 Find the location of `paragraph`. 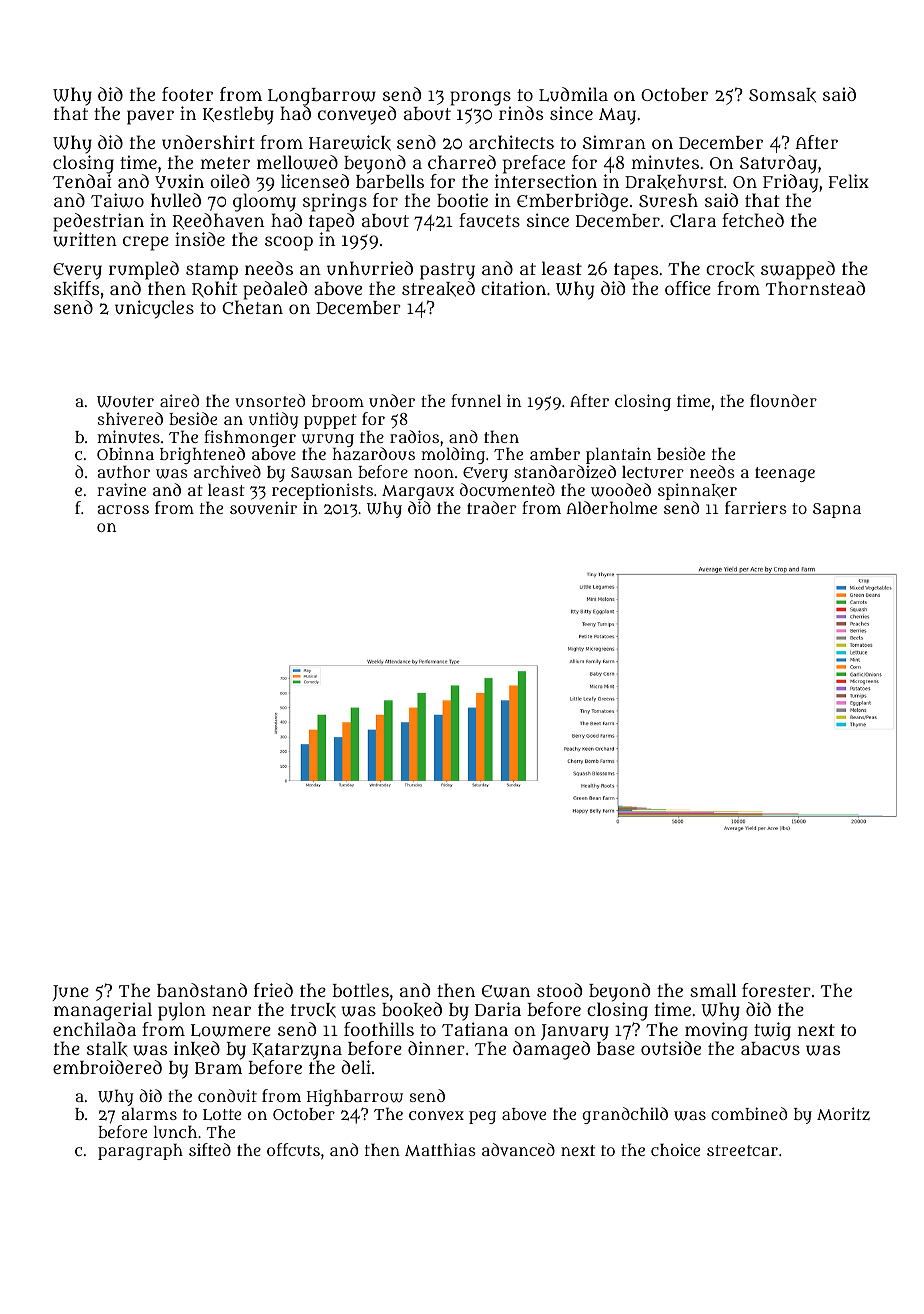

paragraph is located at coordinates (140, 1151).
